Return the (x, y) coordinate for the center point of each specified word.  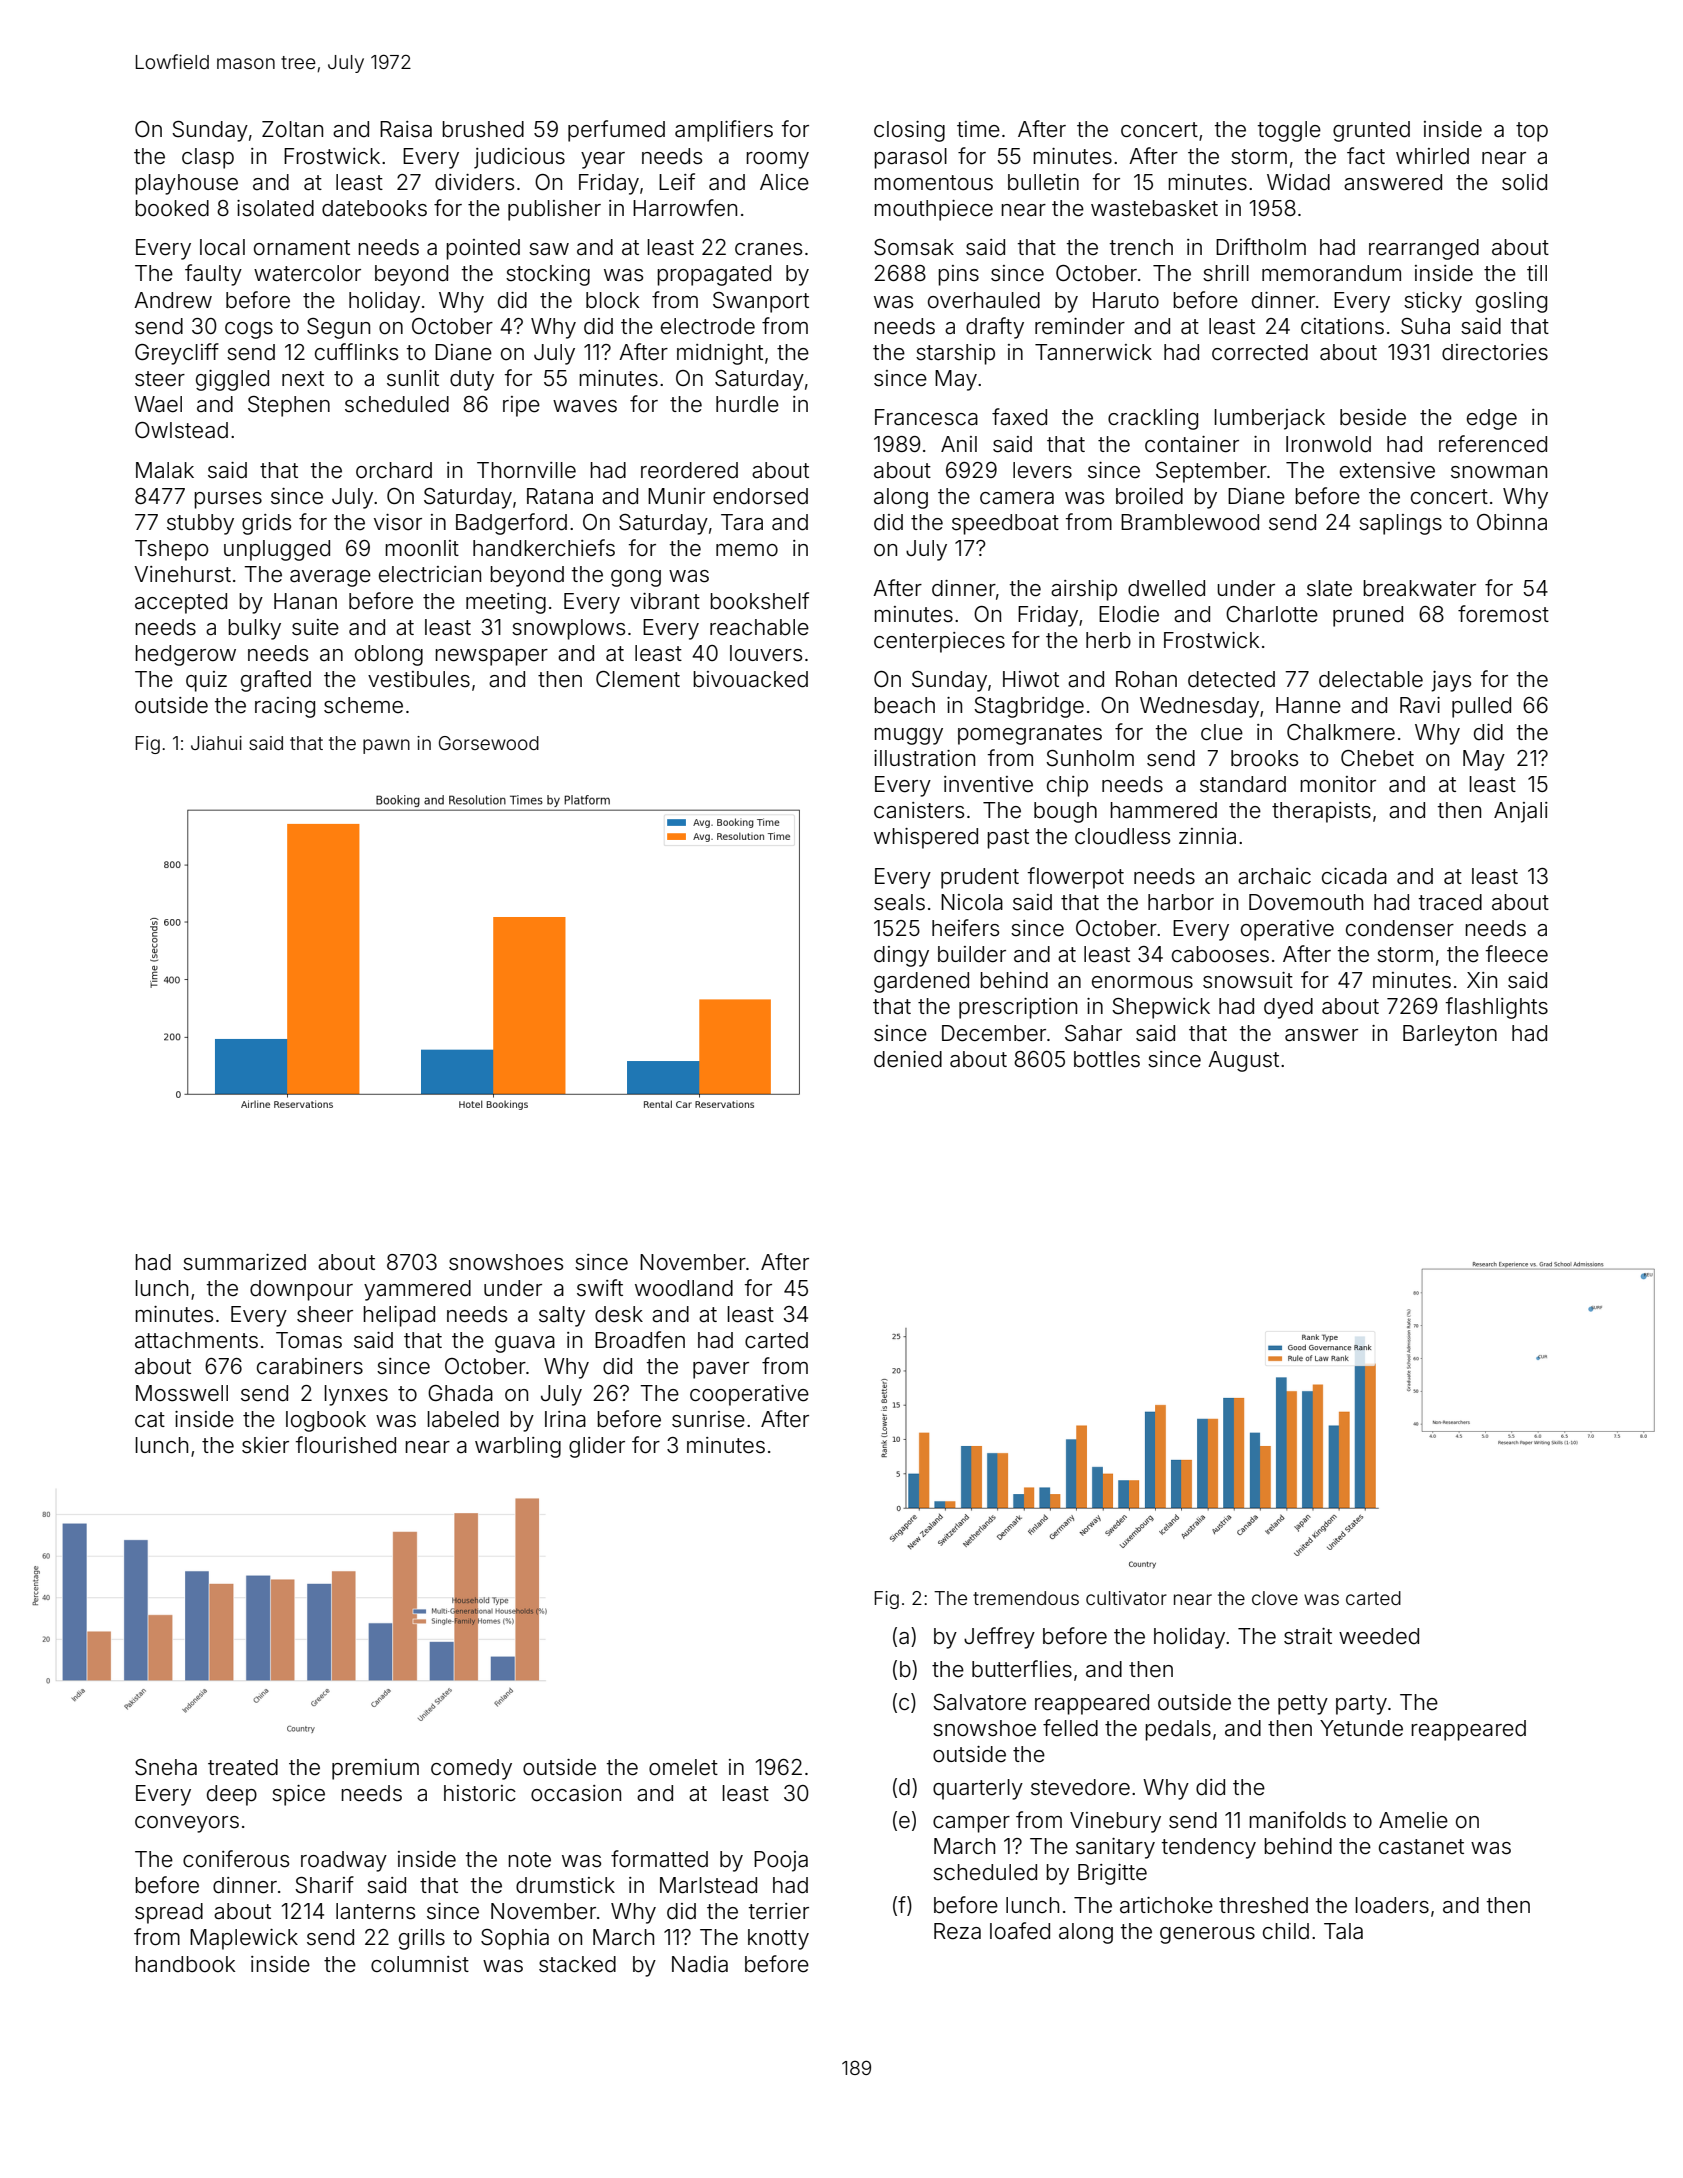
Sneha (166, 1767)
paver (721, 1370)
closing (909, 131)
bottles (1107, 1059)
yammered (417, 1290)
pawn (386, 746)
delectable (1371, 679)
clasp (208, 158)
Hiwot (1031, 679)
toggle (1289, 131)
